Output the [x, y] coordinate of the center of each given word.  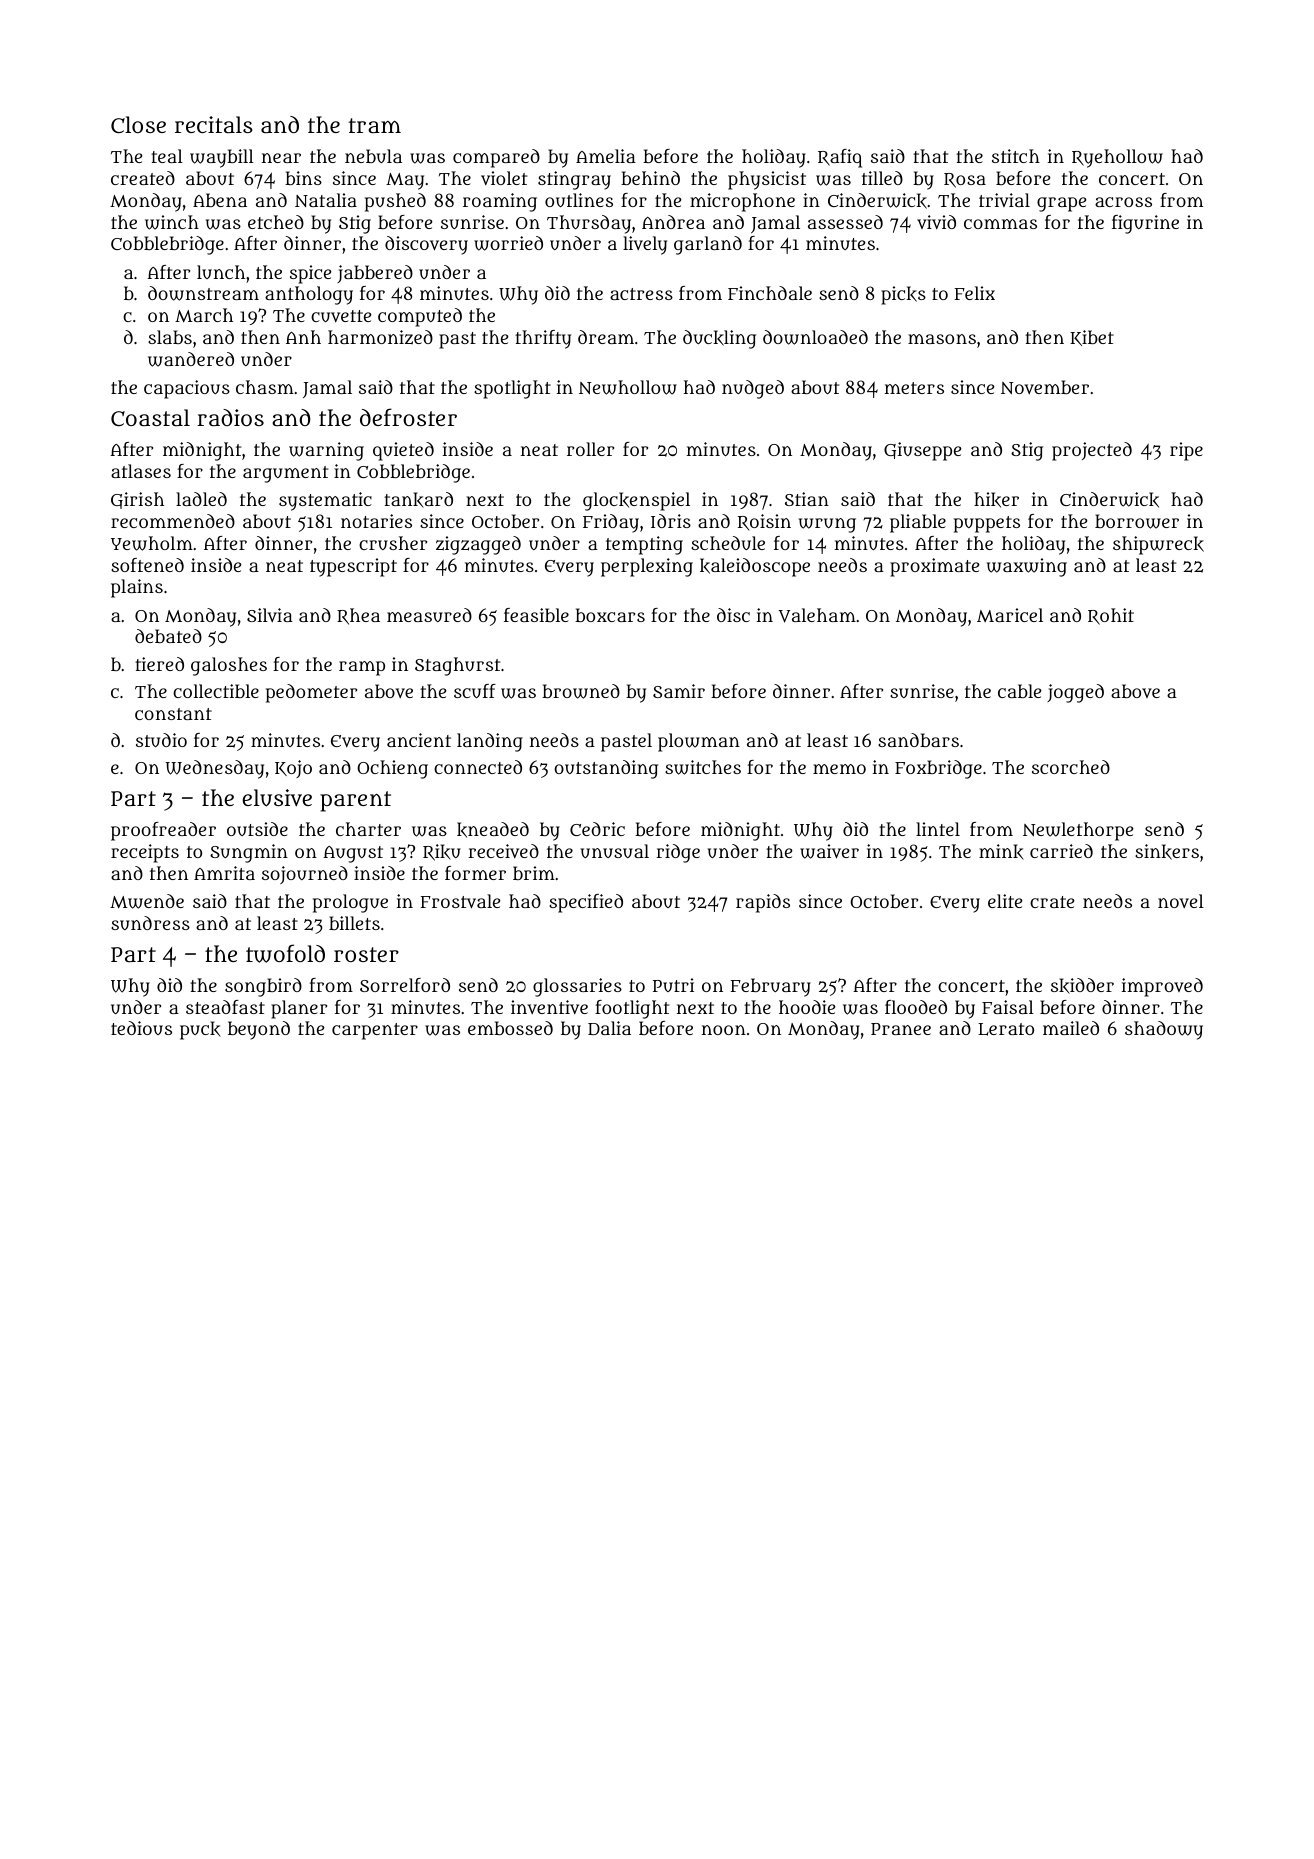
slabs [170, 337]
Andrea [673, 222]
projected [1092, 451]
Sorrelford [405, 985]
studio [161, 740]
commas [1000, 224]
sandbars [918, 740]
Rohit [1111, 616]
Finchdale [770, 293]
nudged [753, 389]
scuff [475, 691]
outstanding [606, 769]
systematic [325, 501]
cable [1019, 691]
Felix [975, 293]
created [143, 178]
